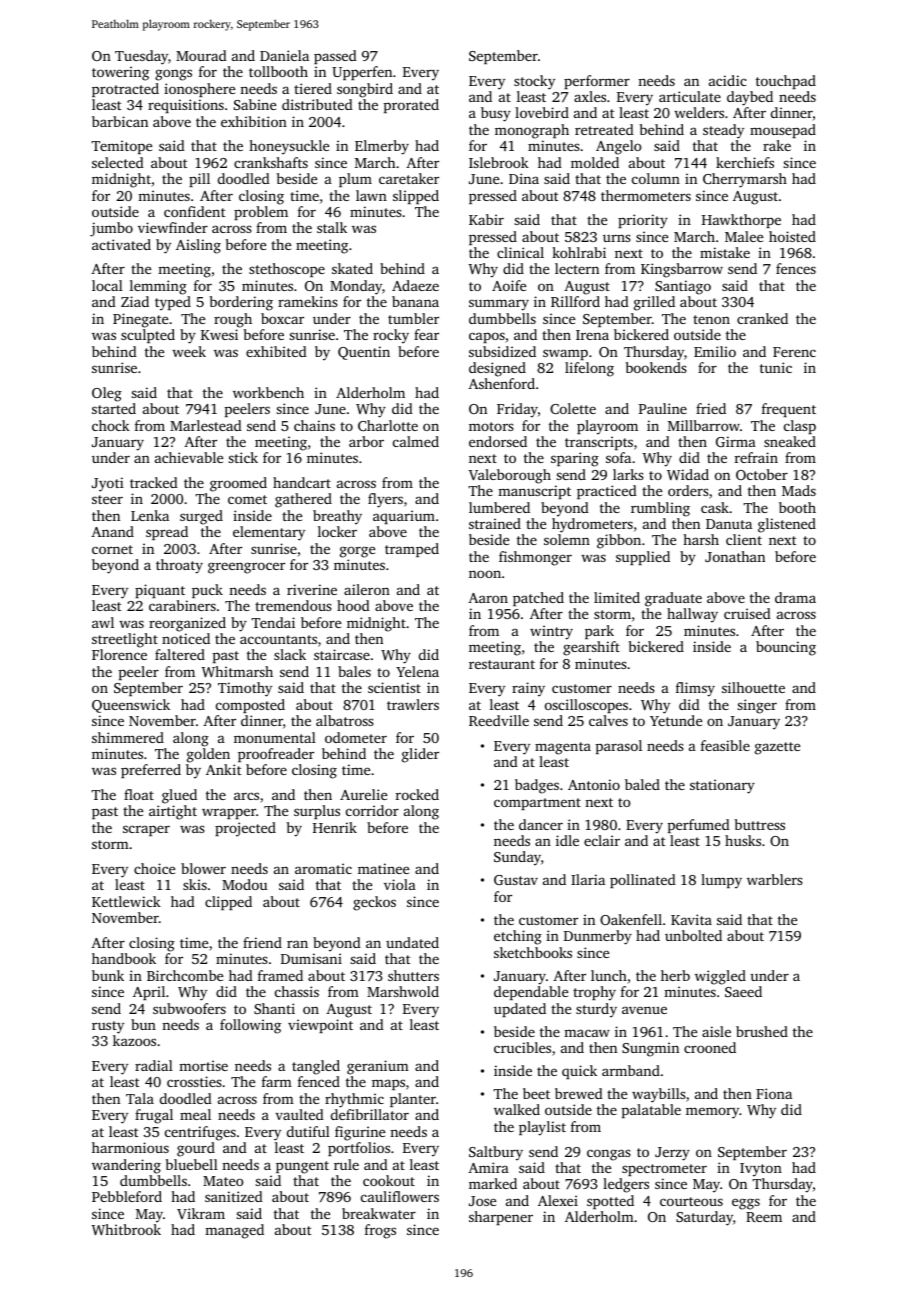 This screenshot has width=908, height=1316. What do you see at coordinates (374, 903) in the screenshot?
I see `geckos` at bounding box center [374, 903].
